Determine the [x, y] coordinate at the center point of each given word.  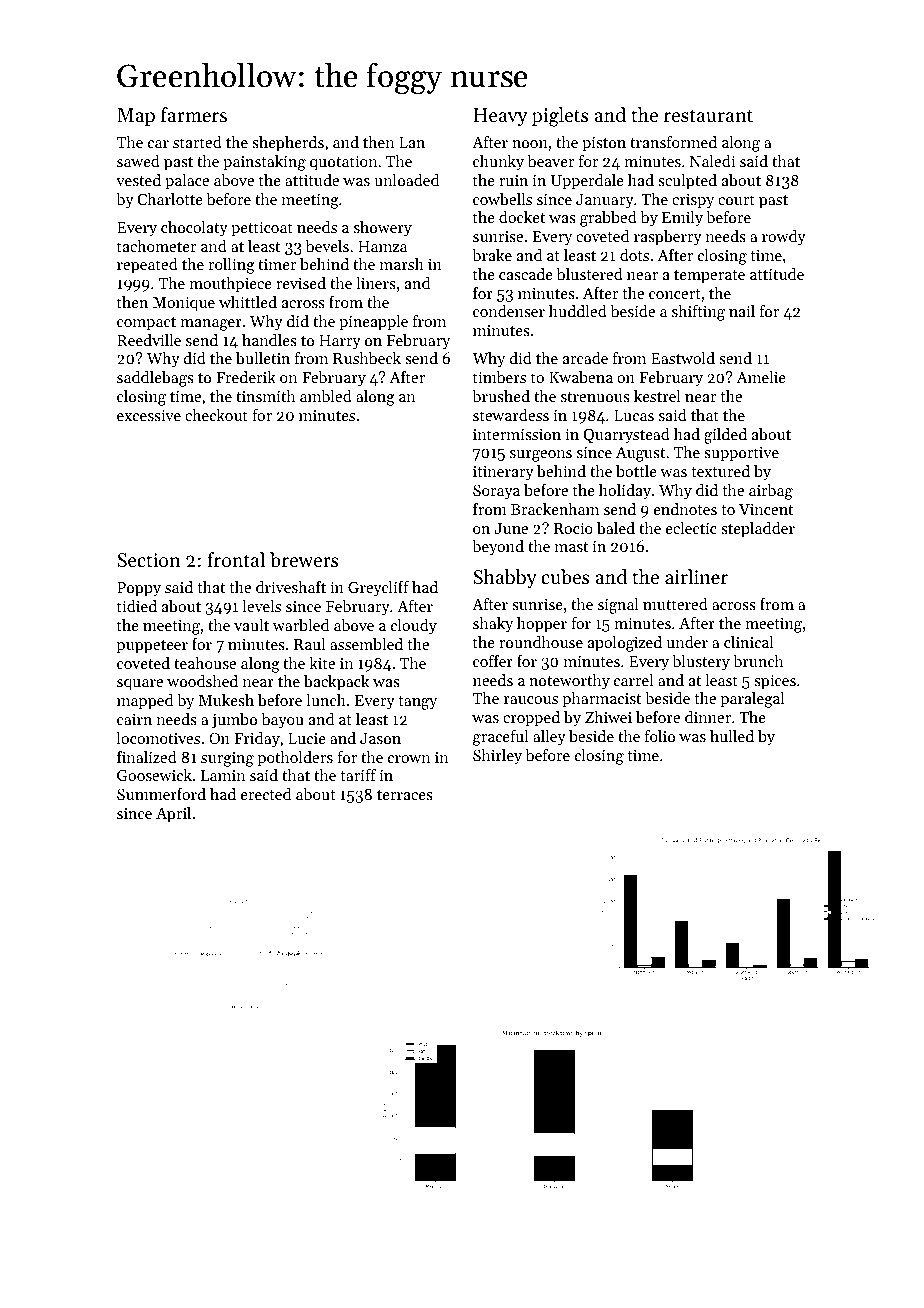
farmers [194, 115]
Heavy [500, 117]
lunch [326, 700]
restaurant [708, 116]
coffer [493, 661]
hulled [732, 736]
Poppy [139, 589]
